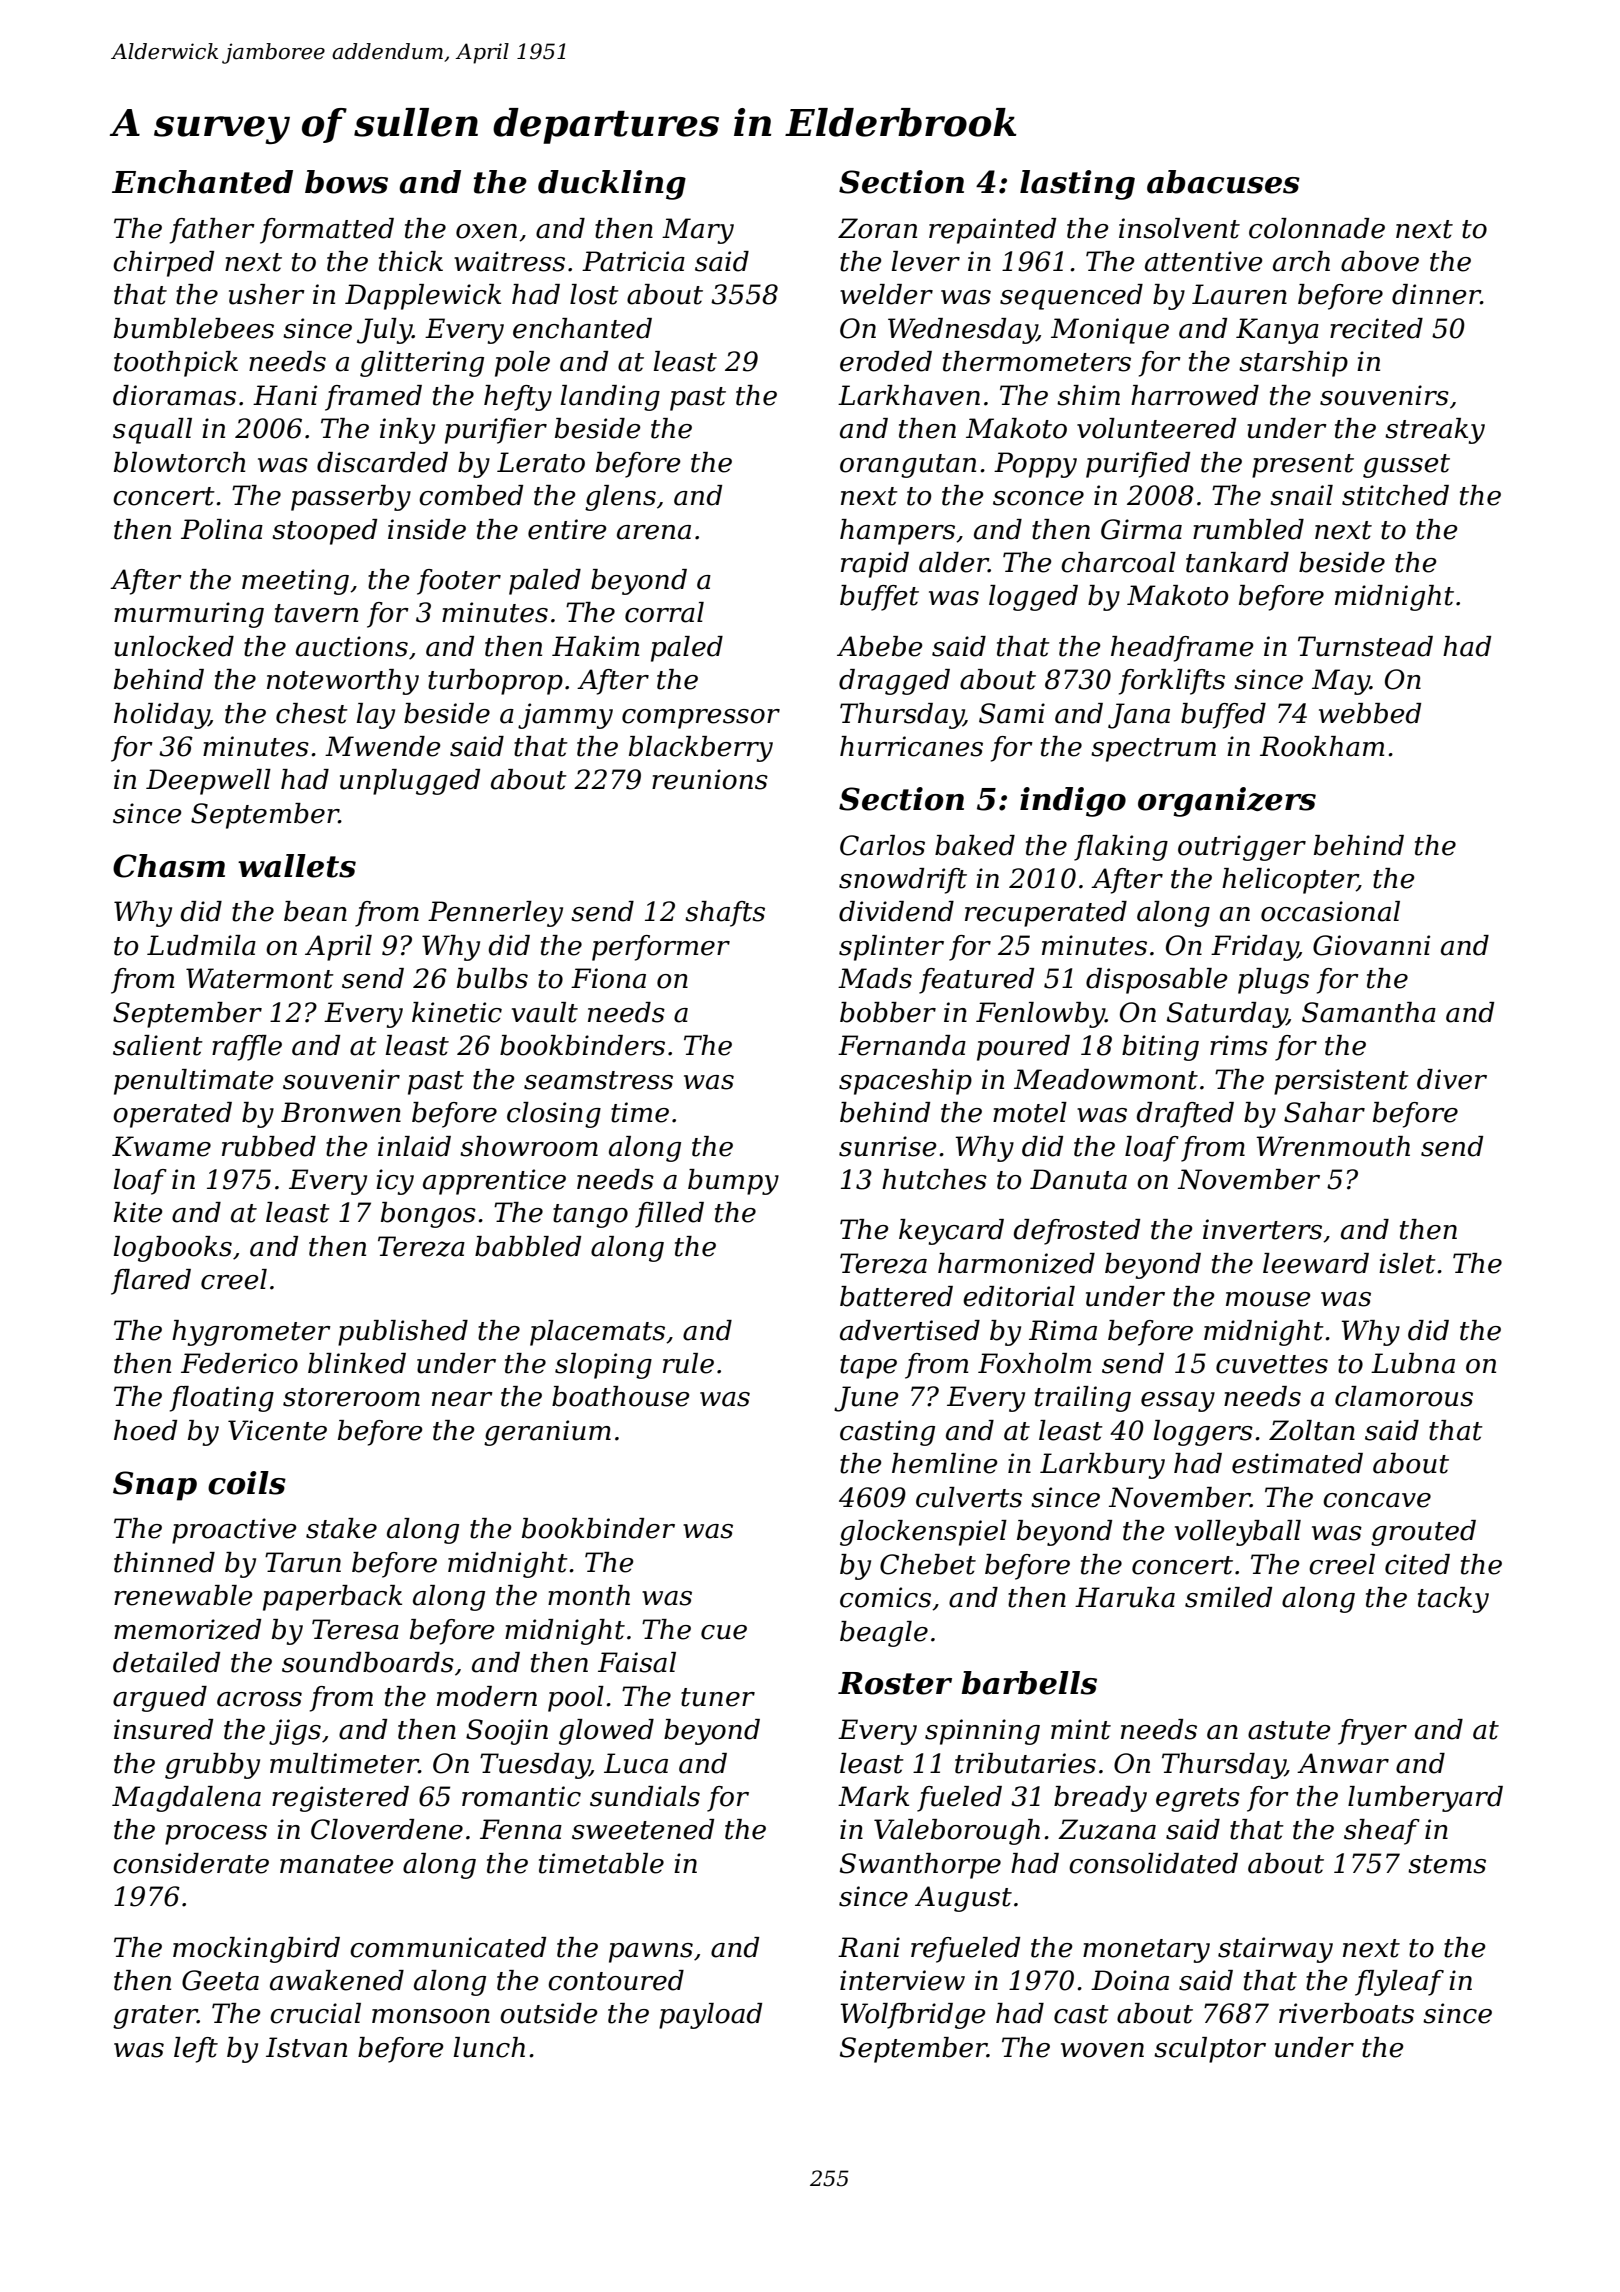  Describe the element at coordinates (701, 719) in the screenshot. I see `compressor` at that location.
